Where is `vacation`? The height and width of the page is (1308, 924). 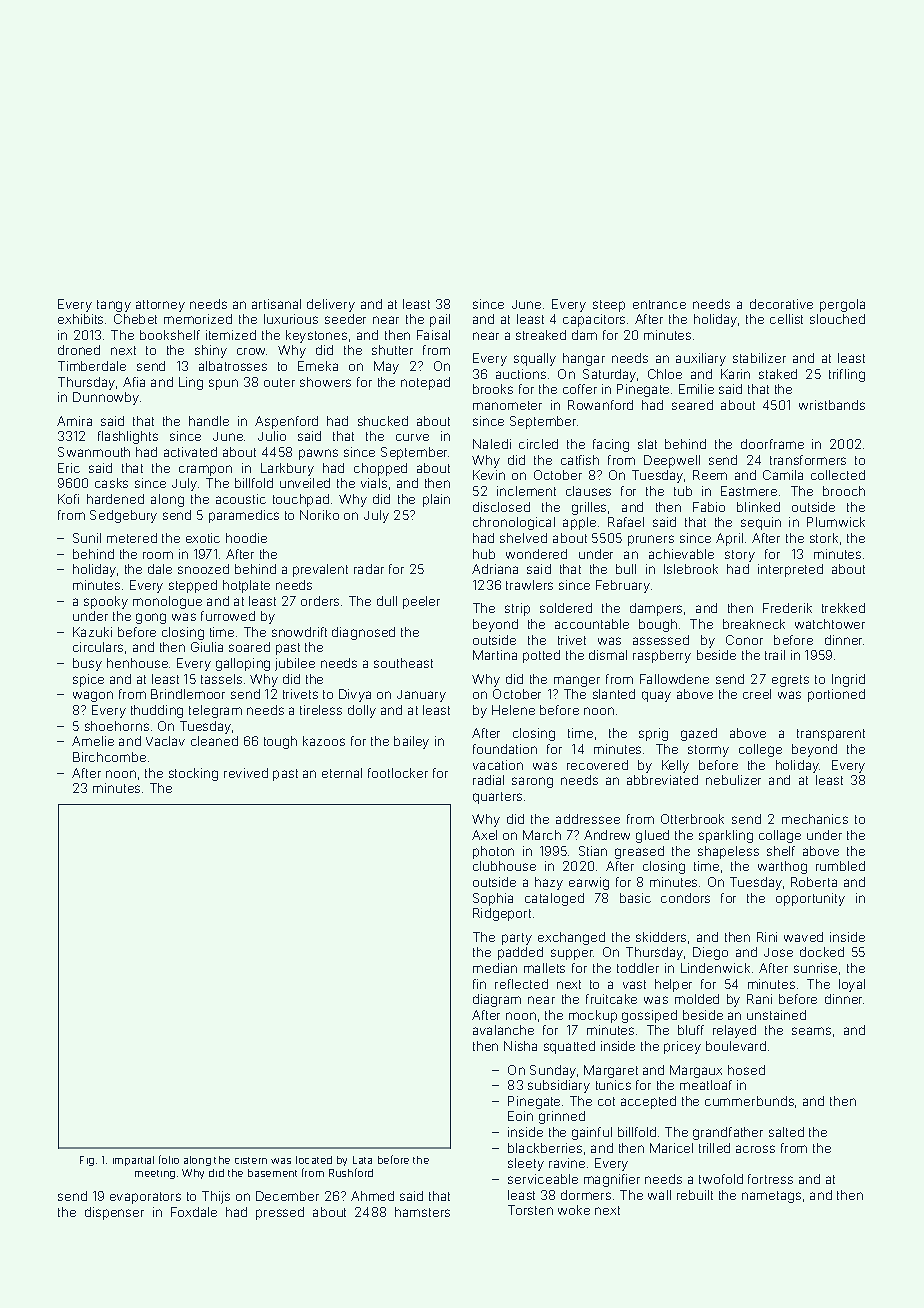
vacation is located at coordinates (498, 765).
